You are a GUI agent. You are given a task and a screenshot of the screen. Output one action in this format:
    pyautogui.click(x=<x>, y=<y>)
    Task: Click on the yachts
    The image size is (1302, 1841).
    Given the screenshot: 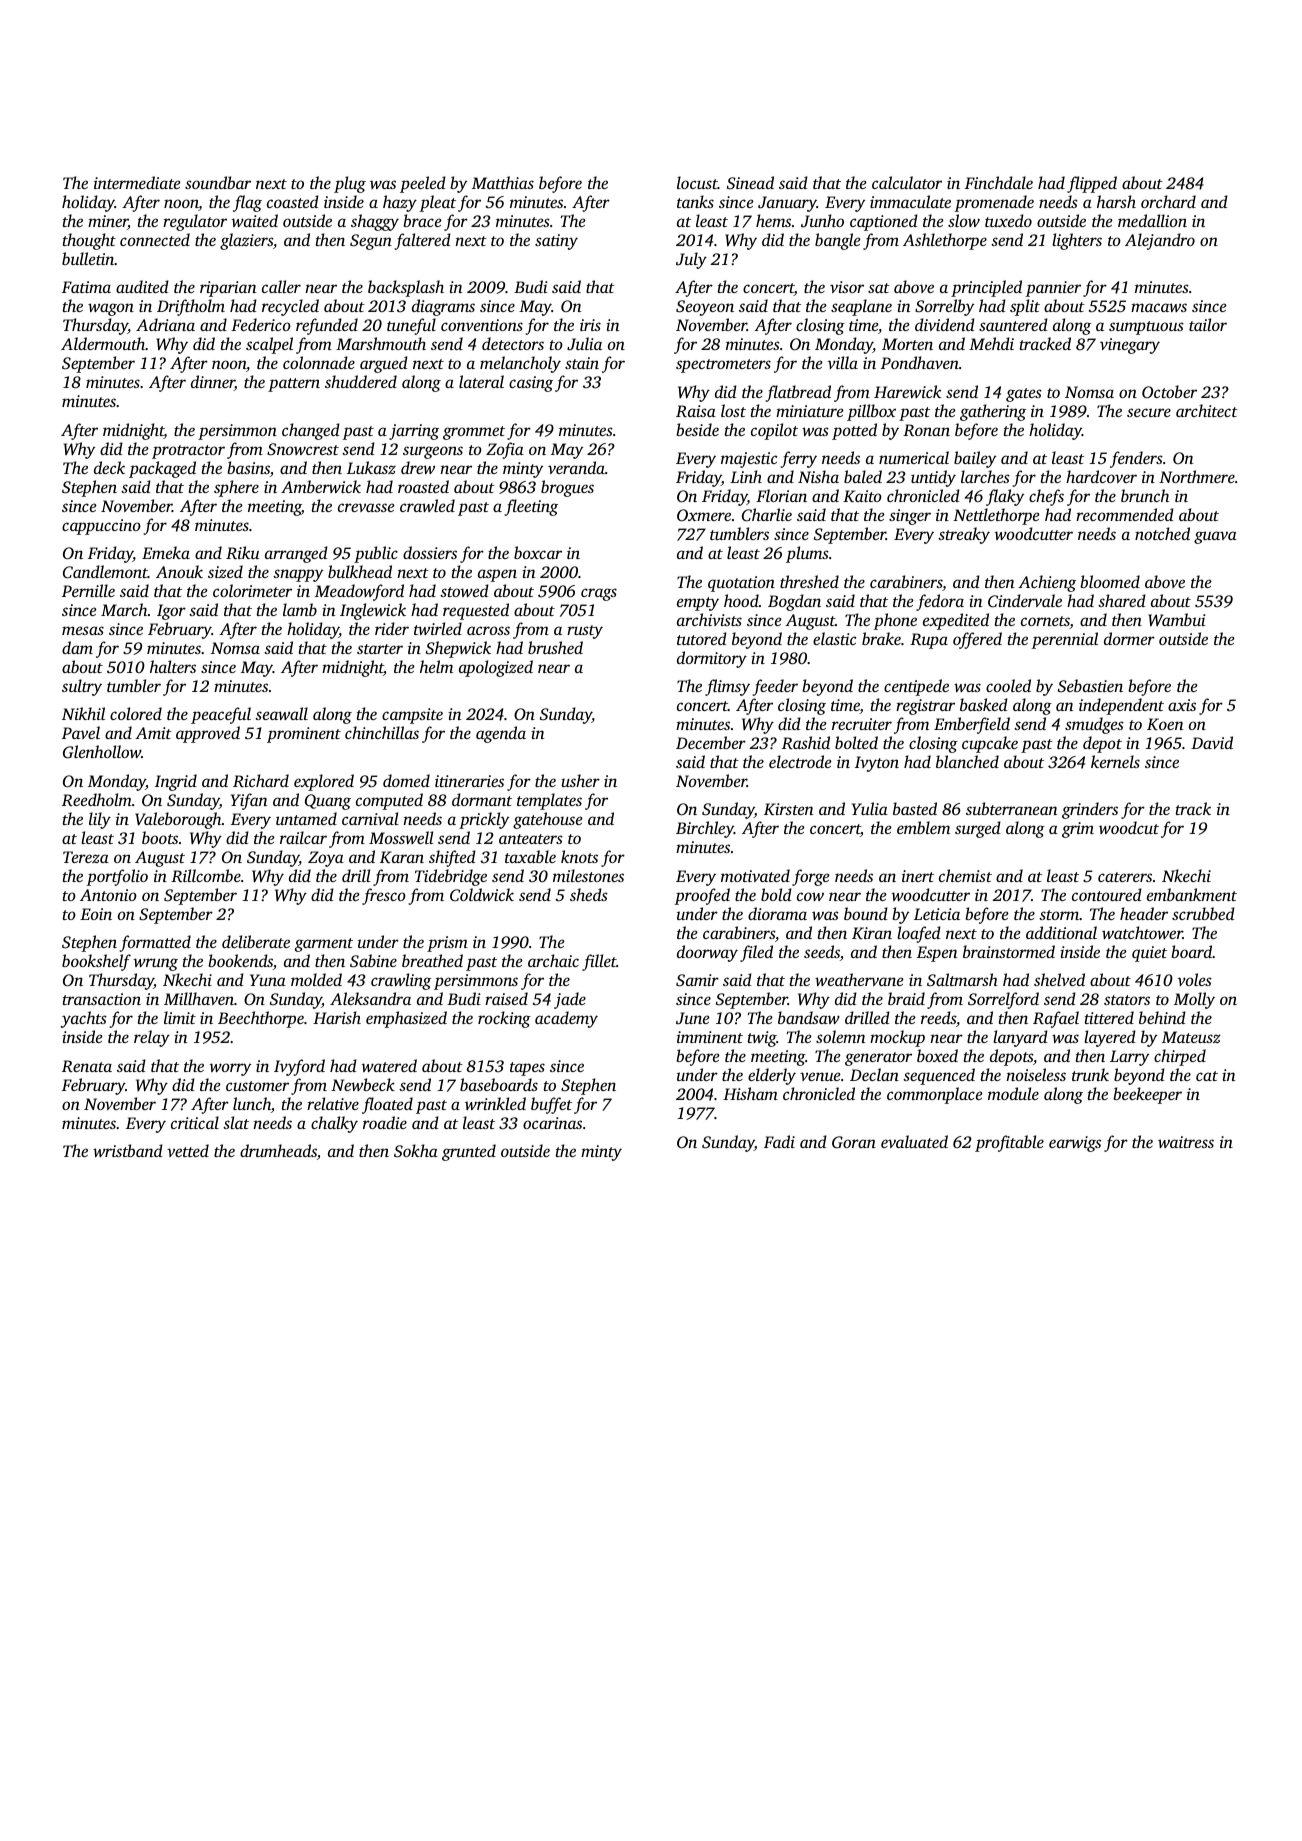 What is the action you would take?
    pyautogui.click(x=84, y=1019)
